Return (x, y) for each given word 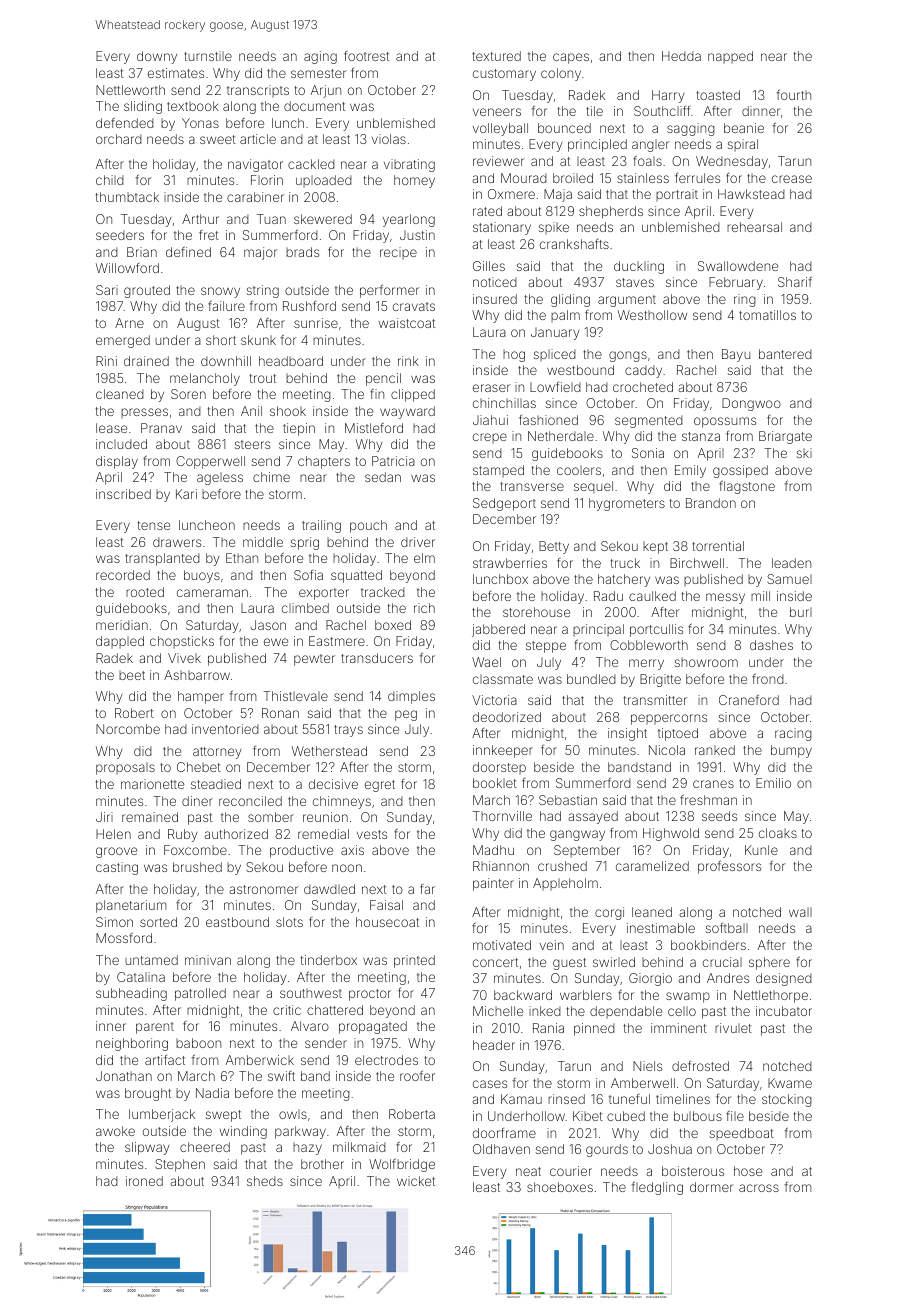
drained (146, 361)
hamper (201, 697)
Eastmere (337, 641)
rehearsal (754, 227)
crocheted (643, 387)
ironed (144, 1181)
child (110, 180)
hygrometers (627, 504)
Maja (558, 195)
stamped (498, 471)
